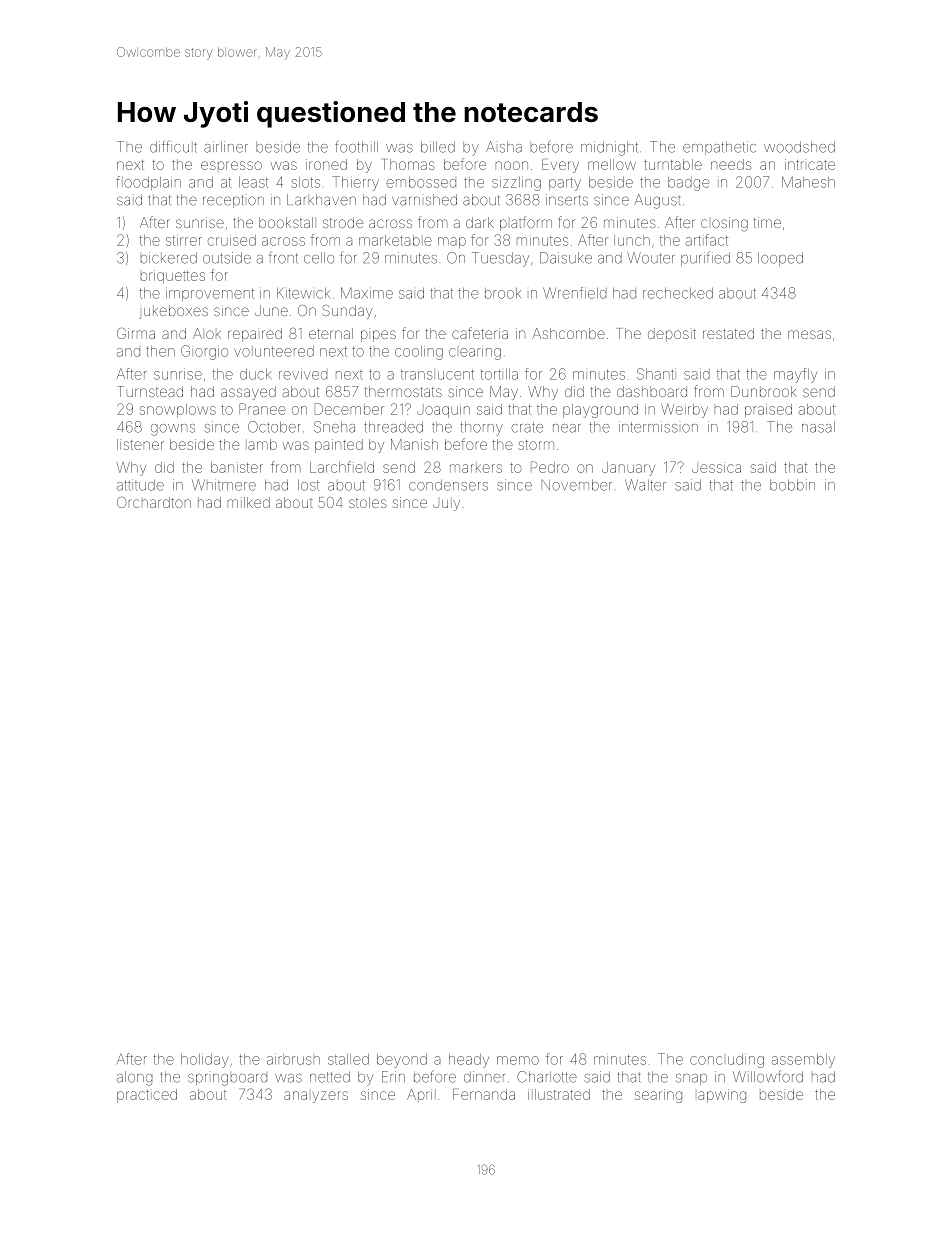  Describe the element at coordinates (719, 148) in the document. I see `empathetic` at that location.
